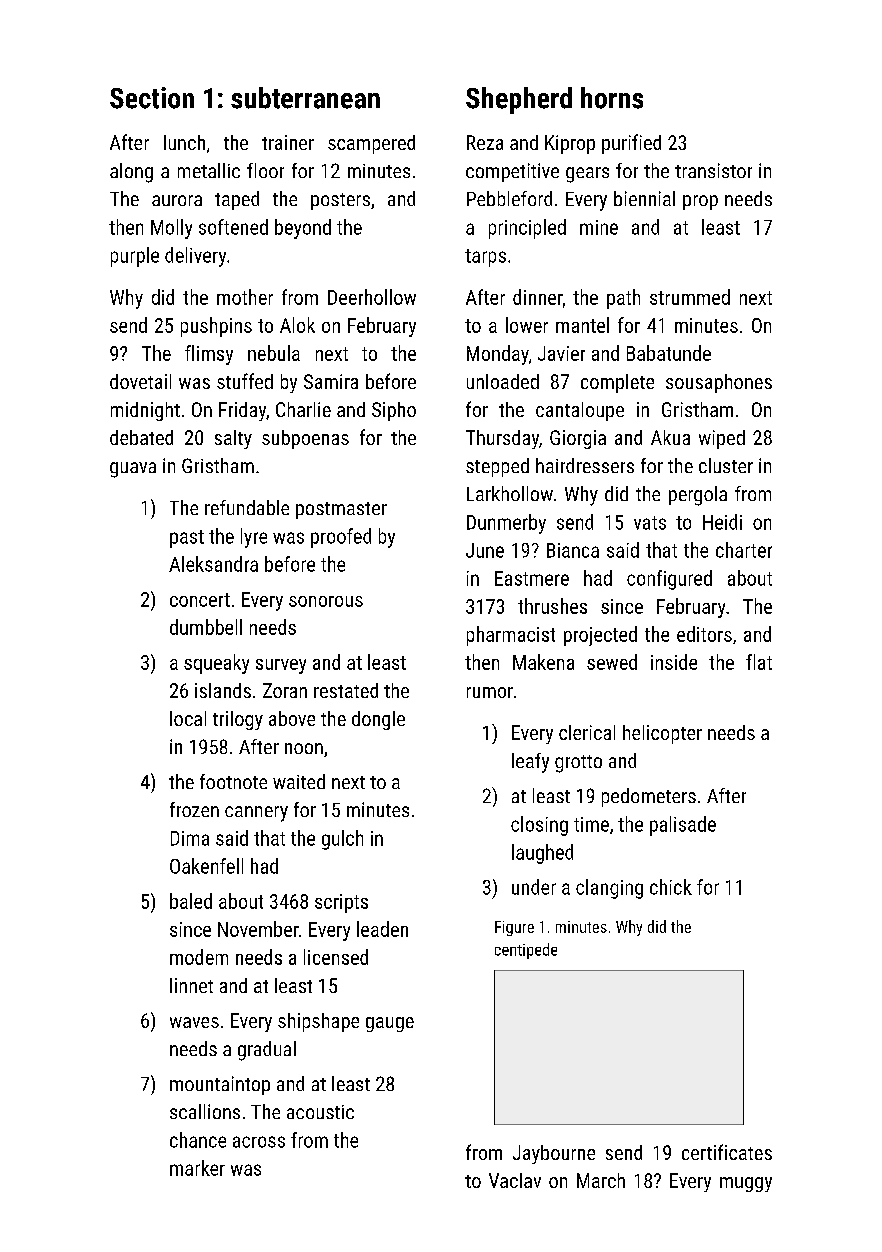 The image size is (882, 1252). What do you see at coordinates (515, 1180) in the image?
I see `Vaclav` at bounding box center [515, 1180].
